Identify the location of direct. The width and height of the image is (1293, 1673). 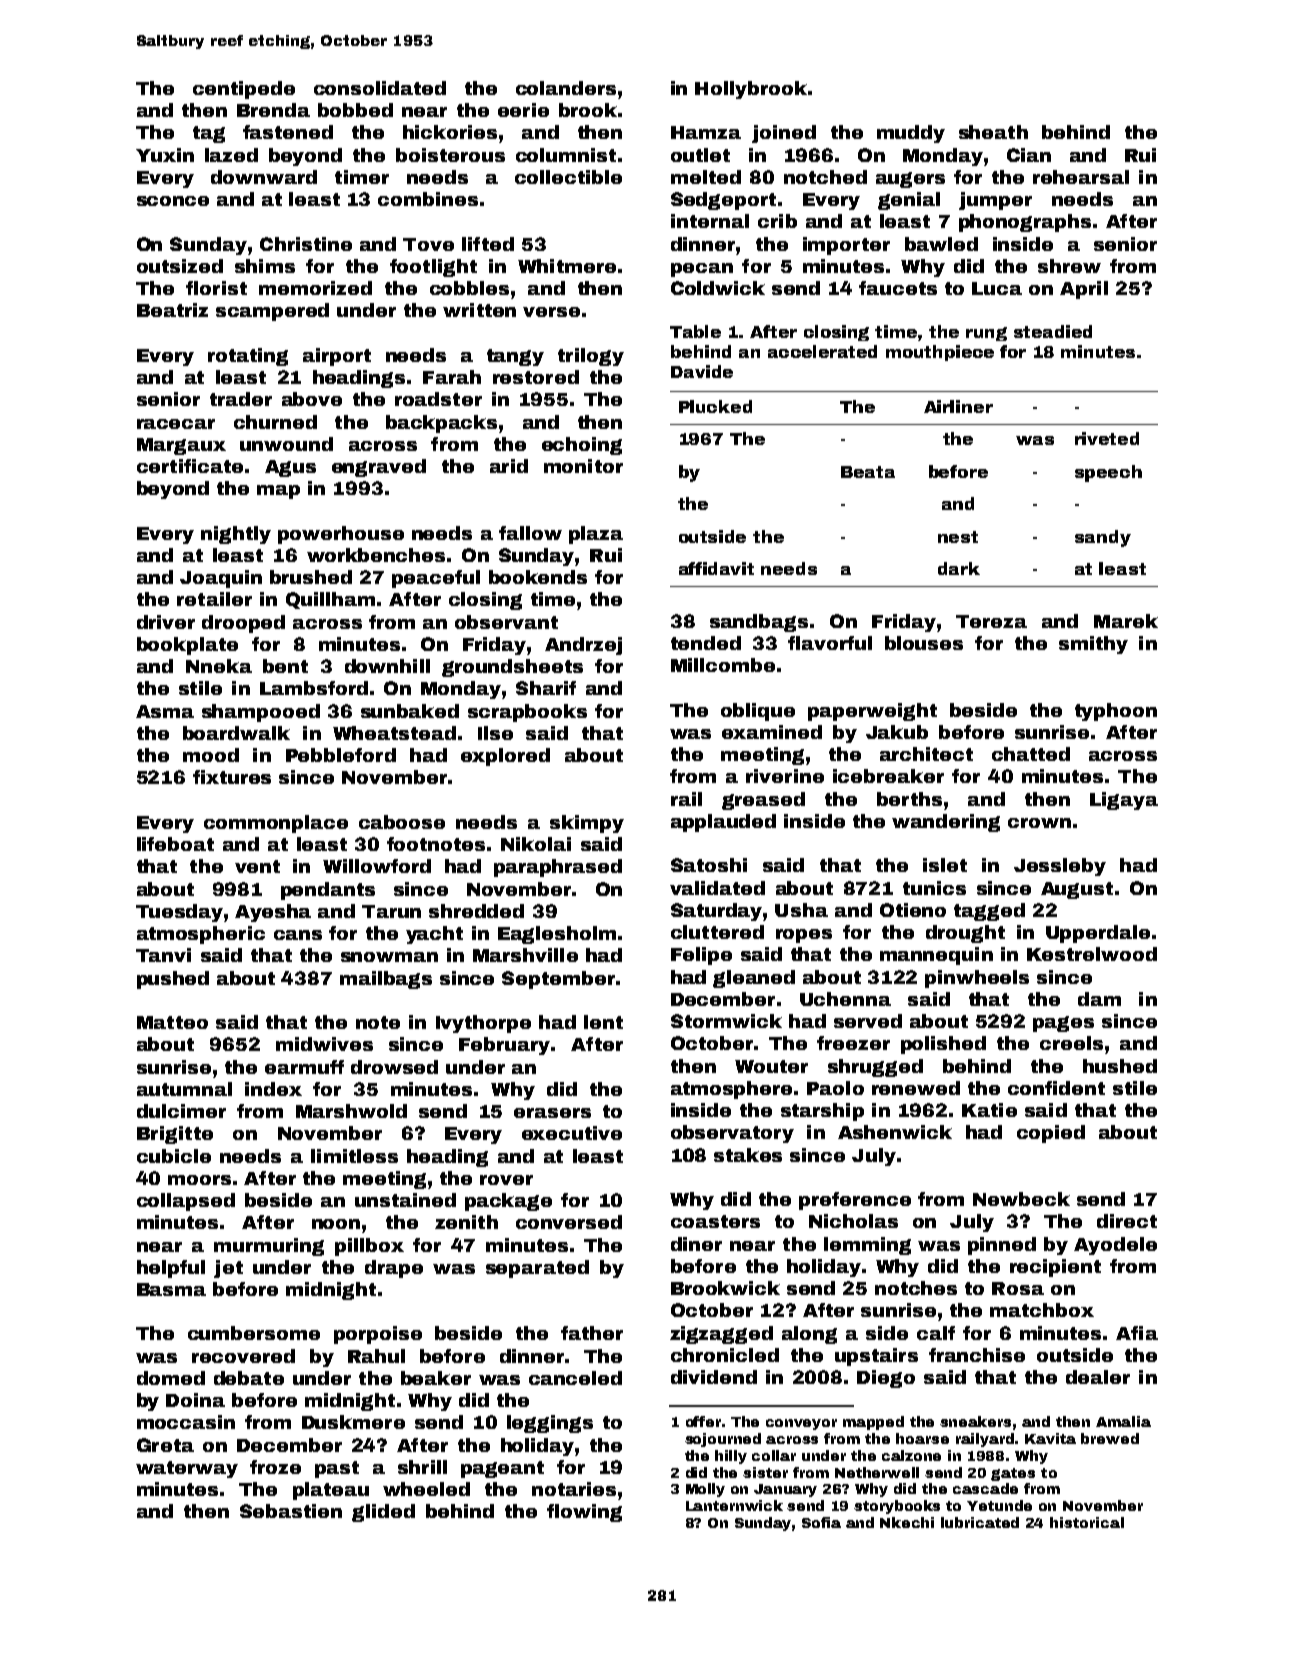
(1127, 1221).
